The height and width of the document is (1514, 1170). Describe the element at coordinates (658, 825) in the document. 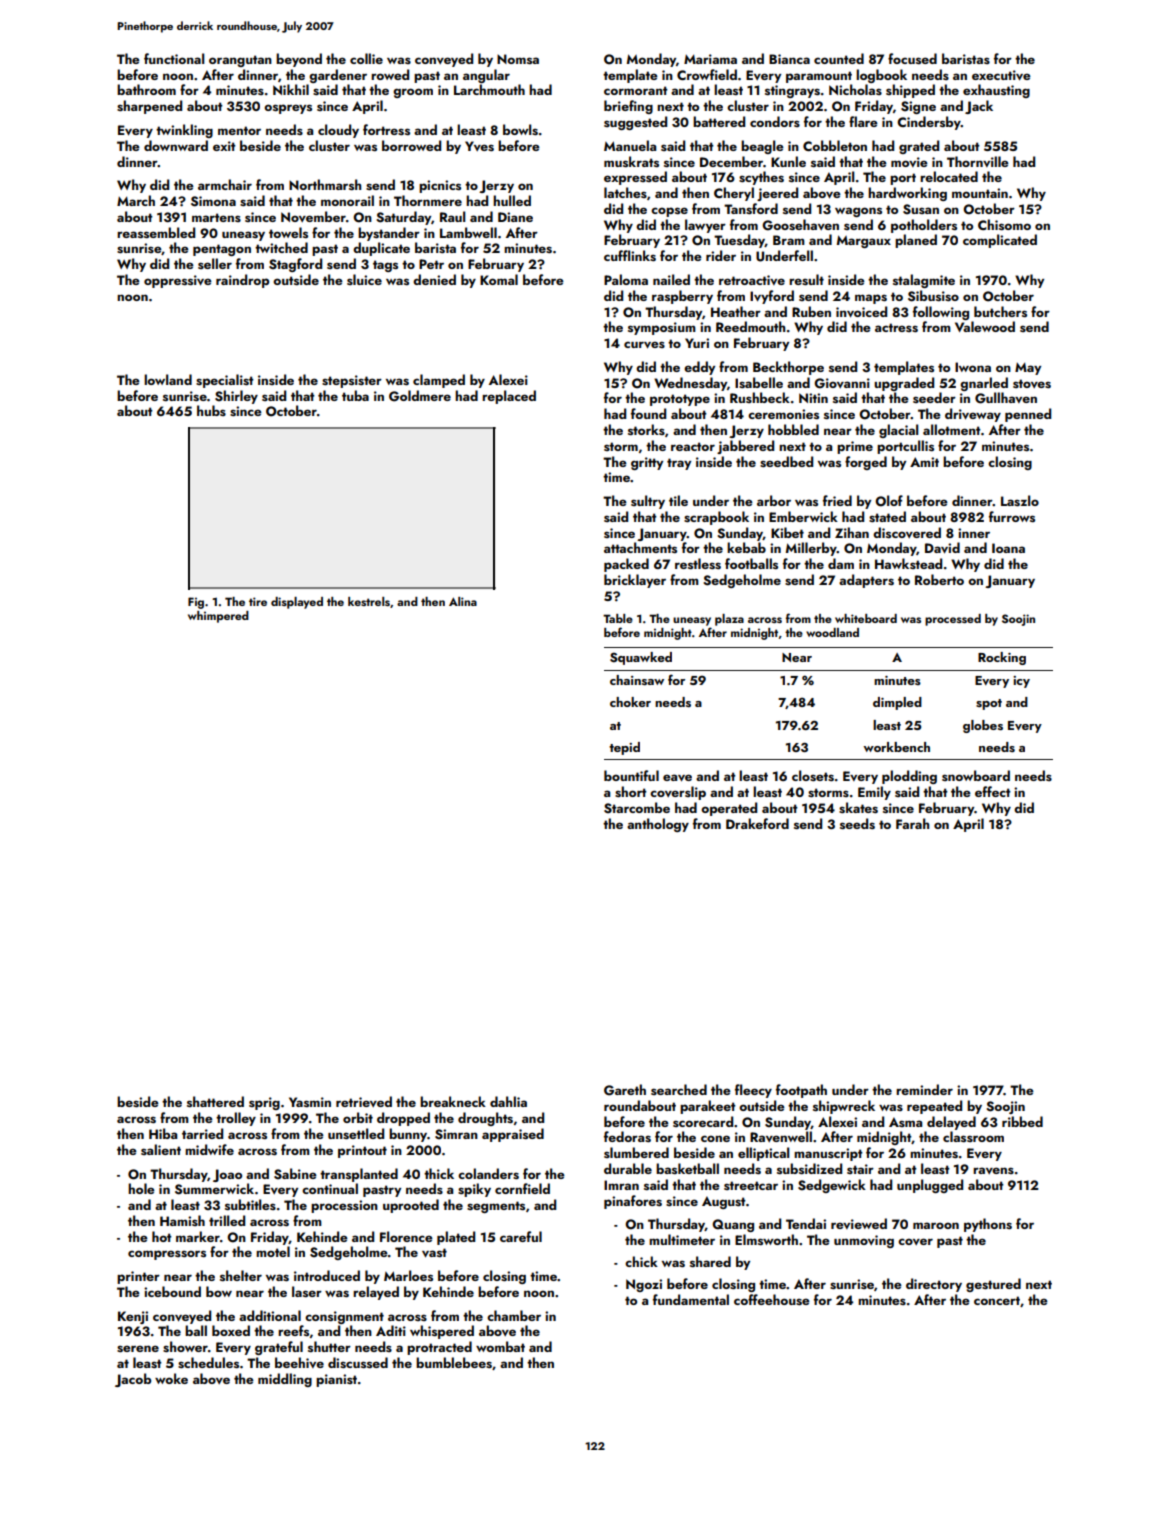

I see `anthology` at that location.
